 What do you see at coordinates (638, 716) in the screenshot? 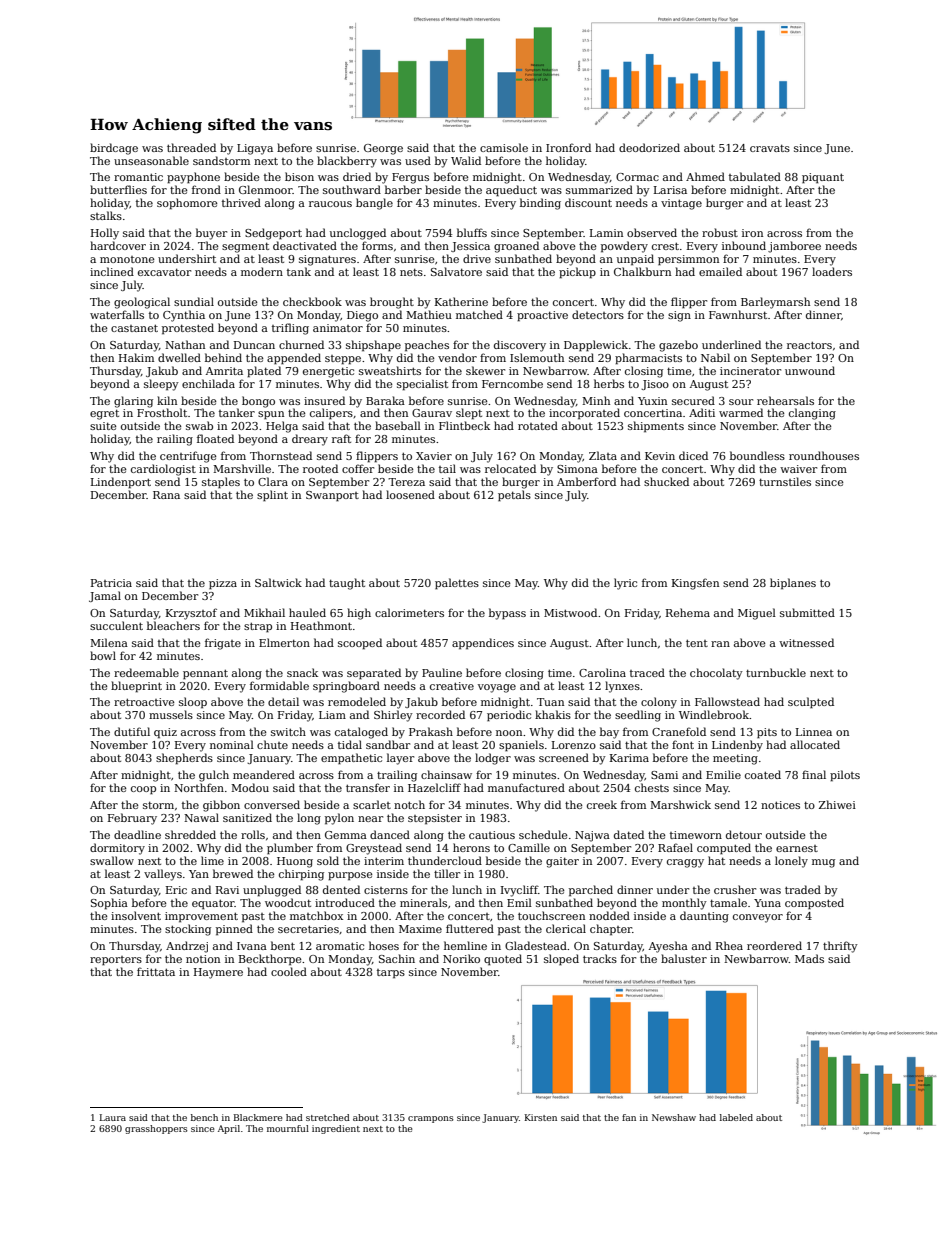
I see `seedling` at bounding box center [638, 716].
